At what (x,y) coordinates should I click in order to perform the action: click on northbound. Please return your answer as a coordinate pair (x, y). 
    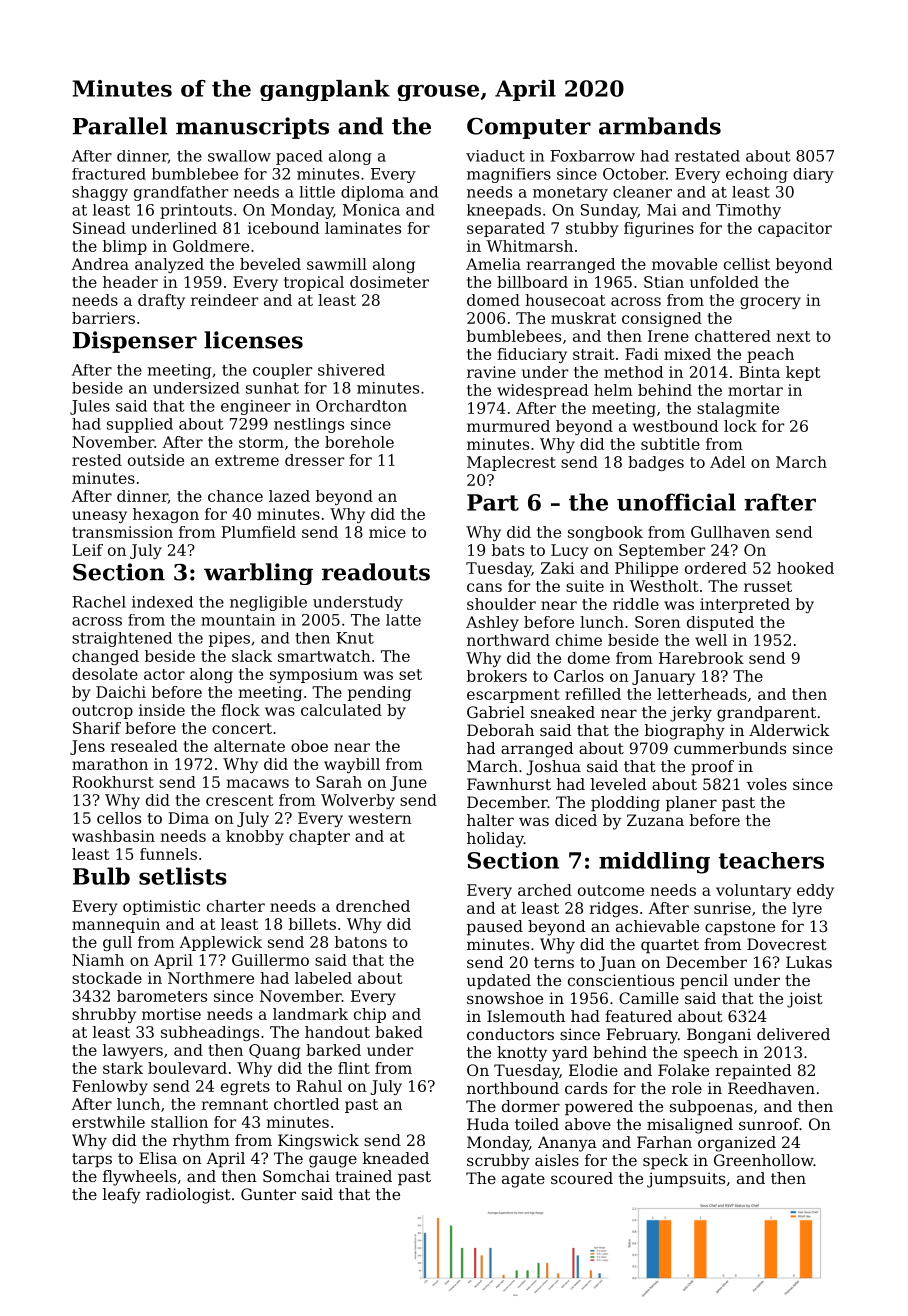
    Looking at the image, I should click on (513, 1088).
